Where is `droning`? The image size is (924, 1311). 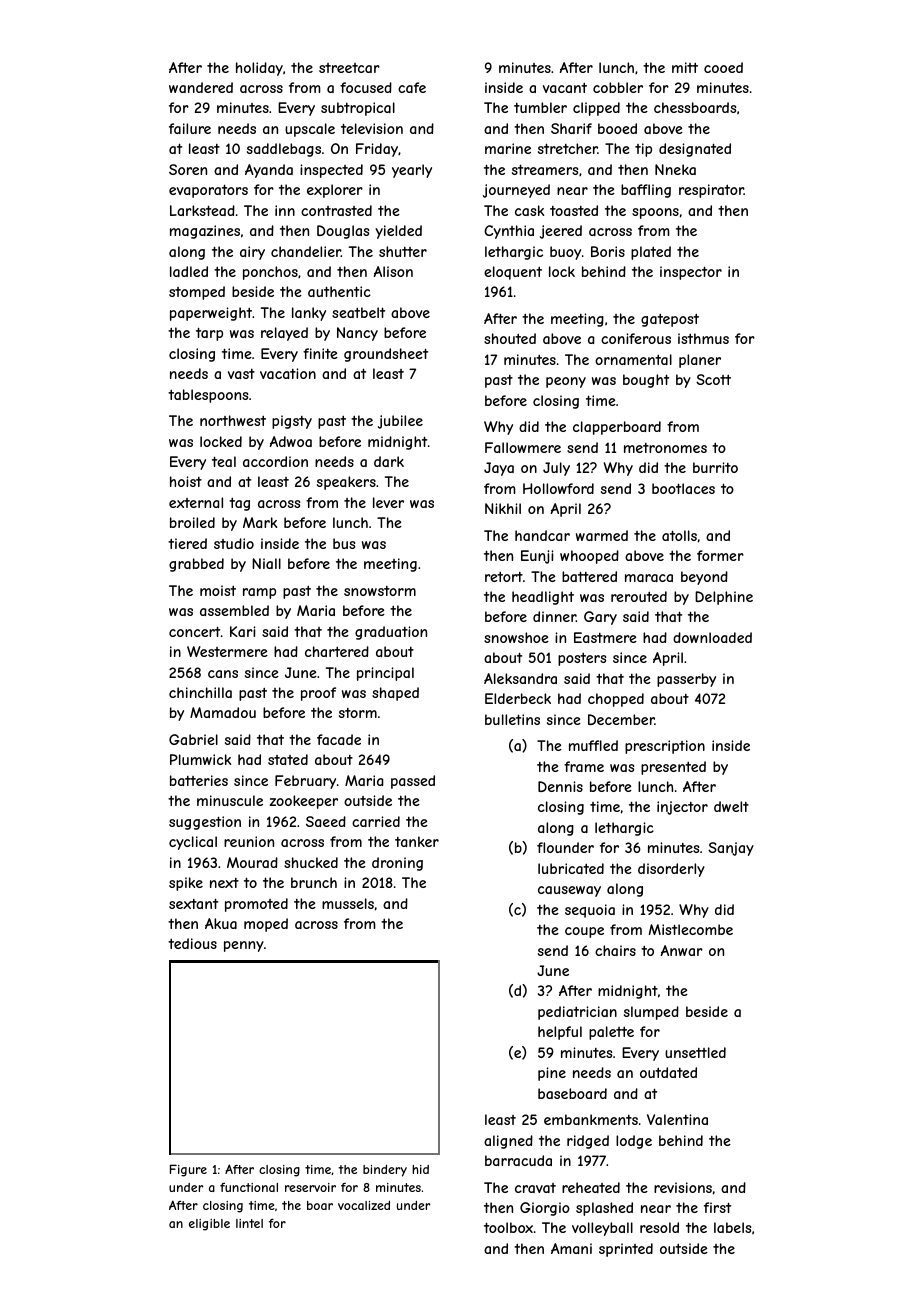
droning is located at coordinates (397, 864).
